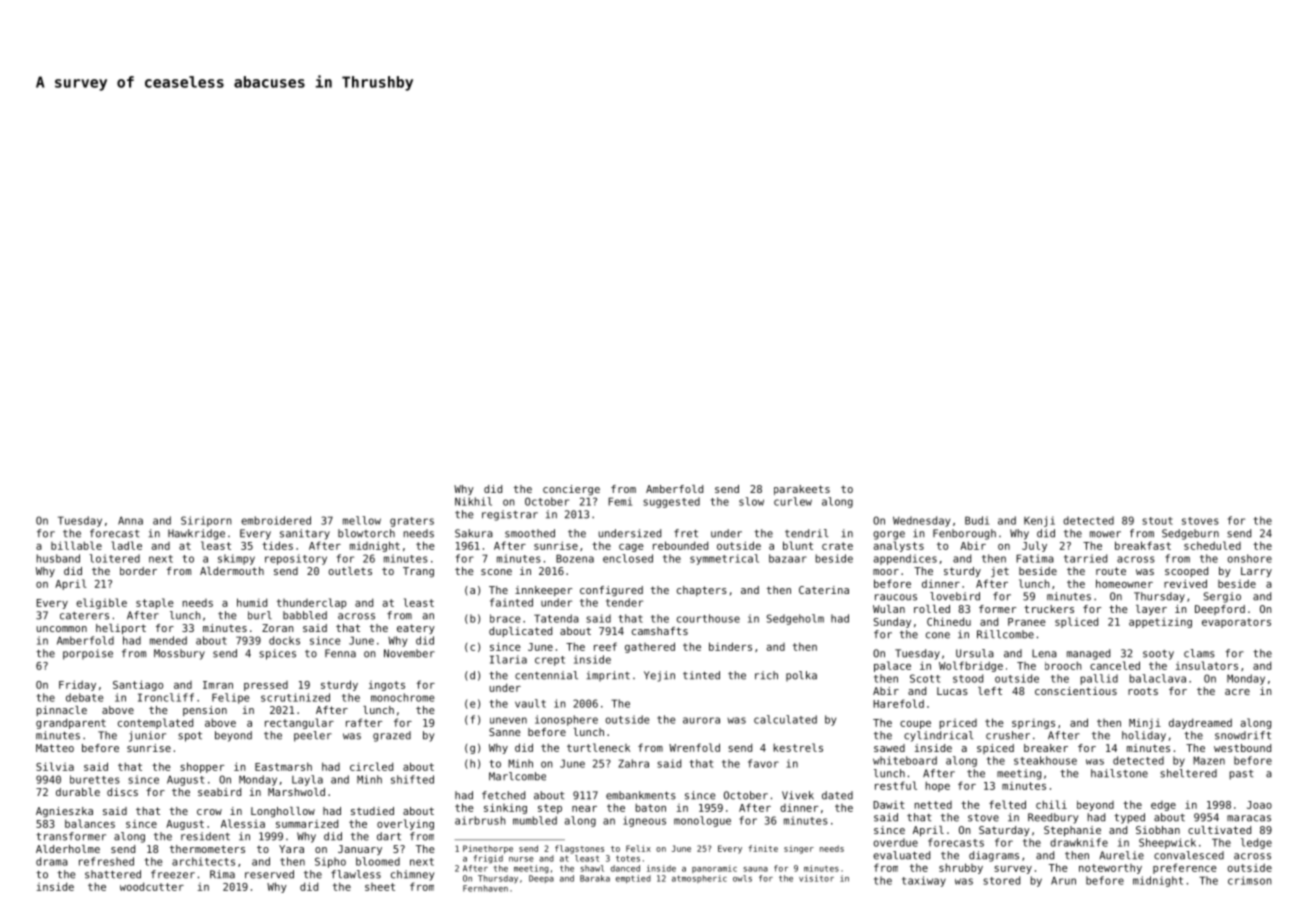 The height and width of the screenshot is (924, 1308). I want to click on calculated, so click(785, 719).
